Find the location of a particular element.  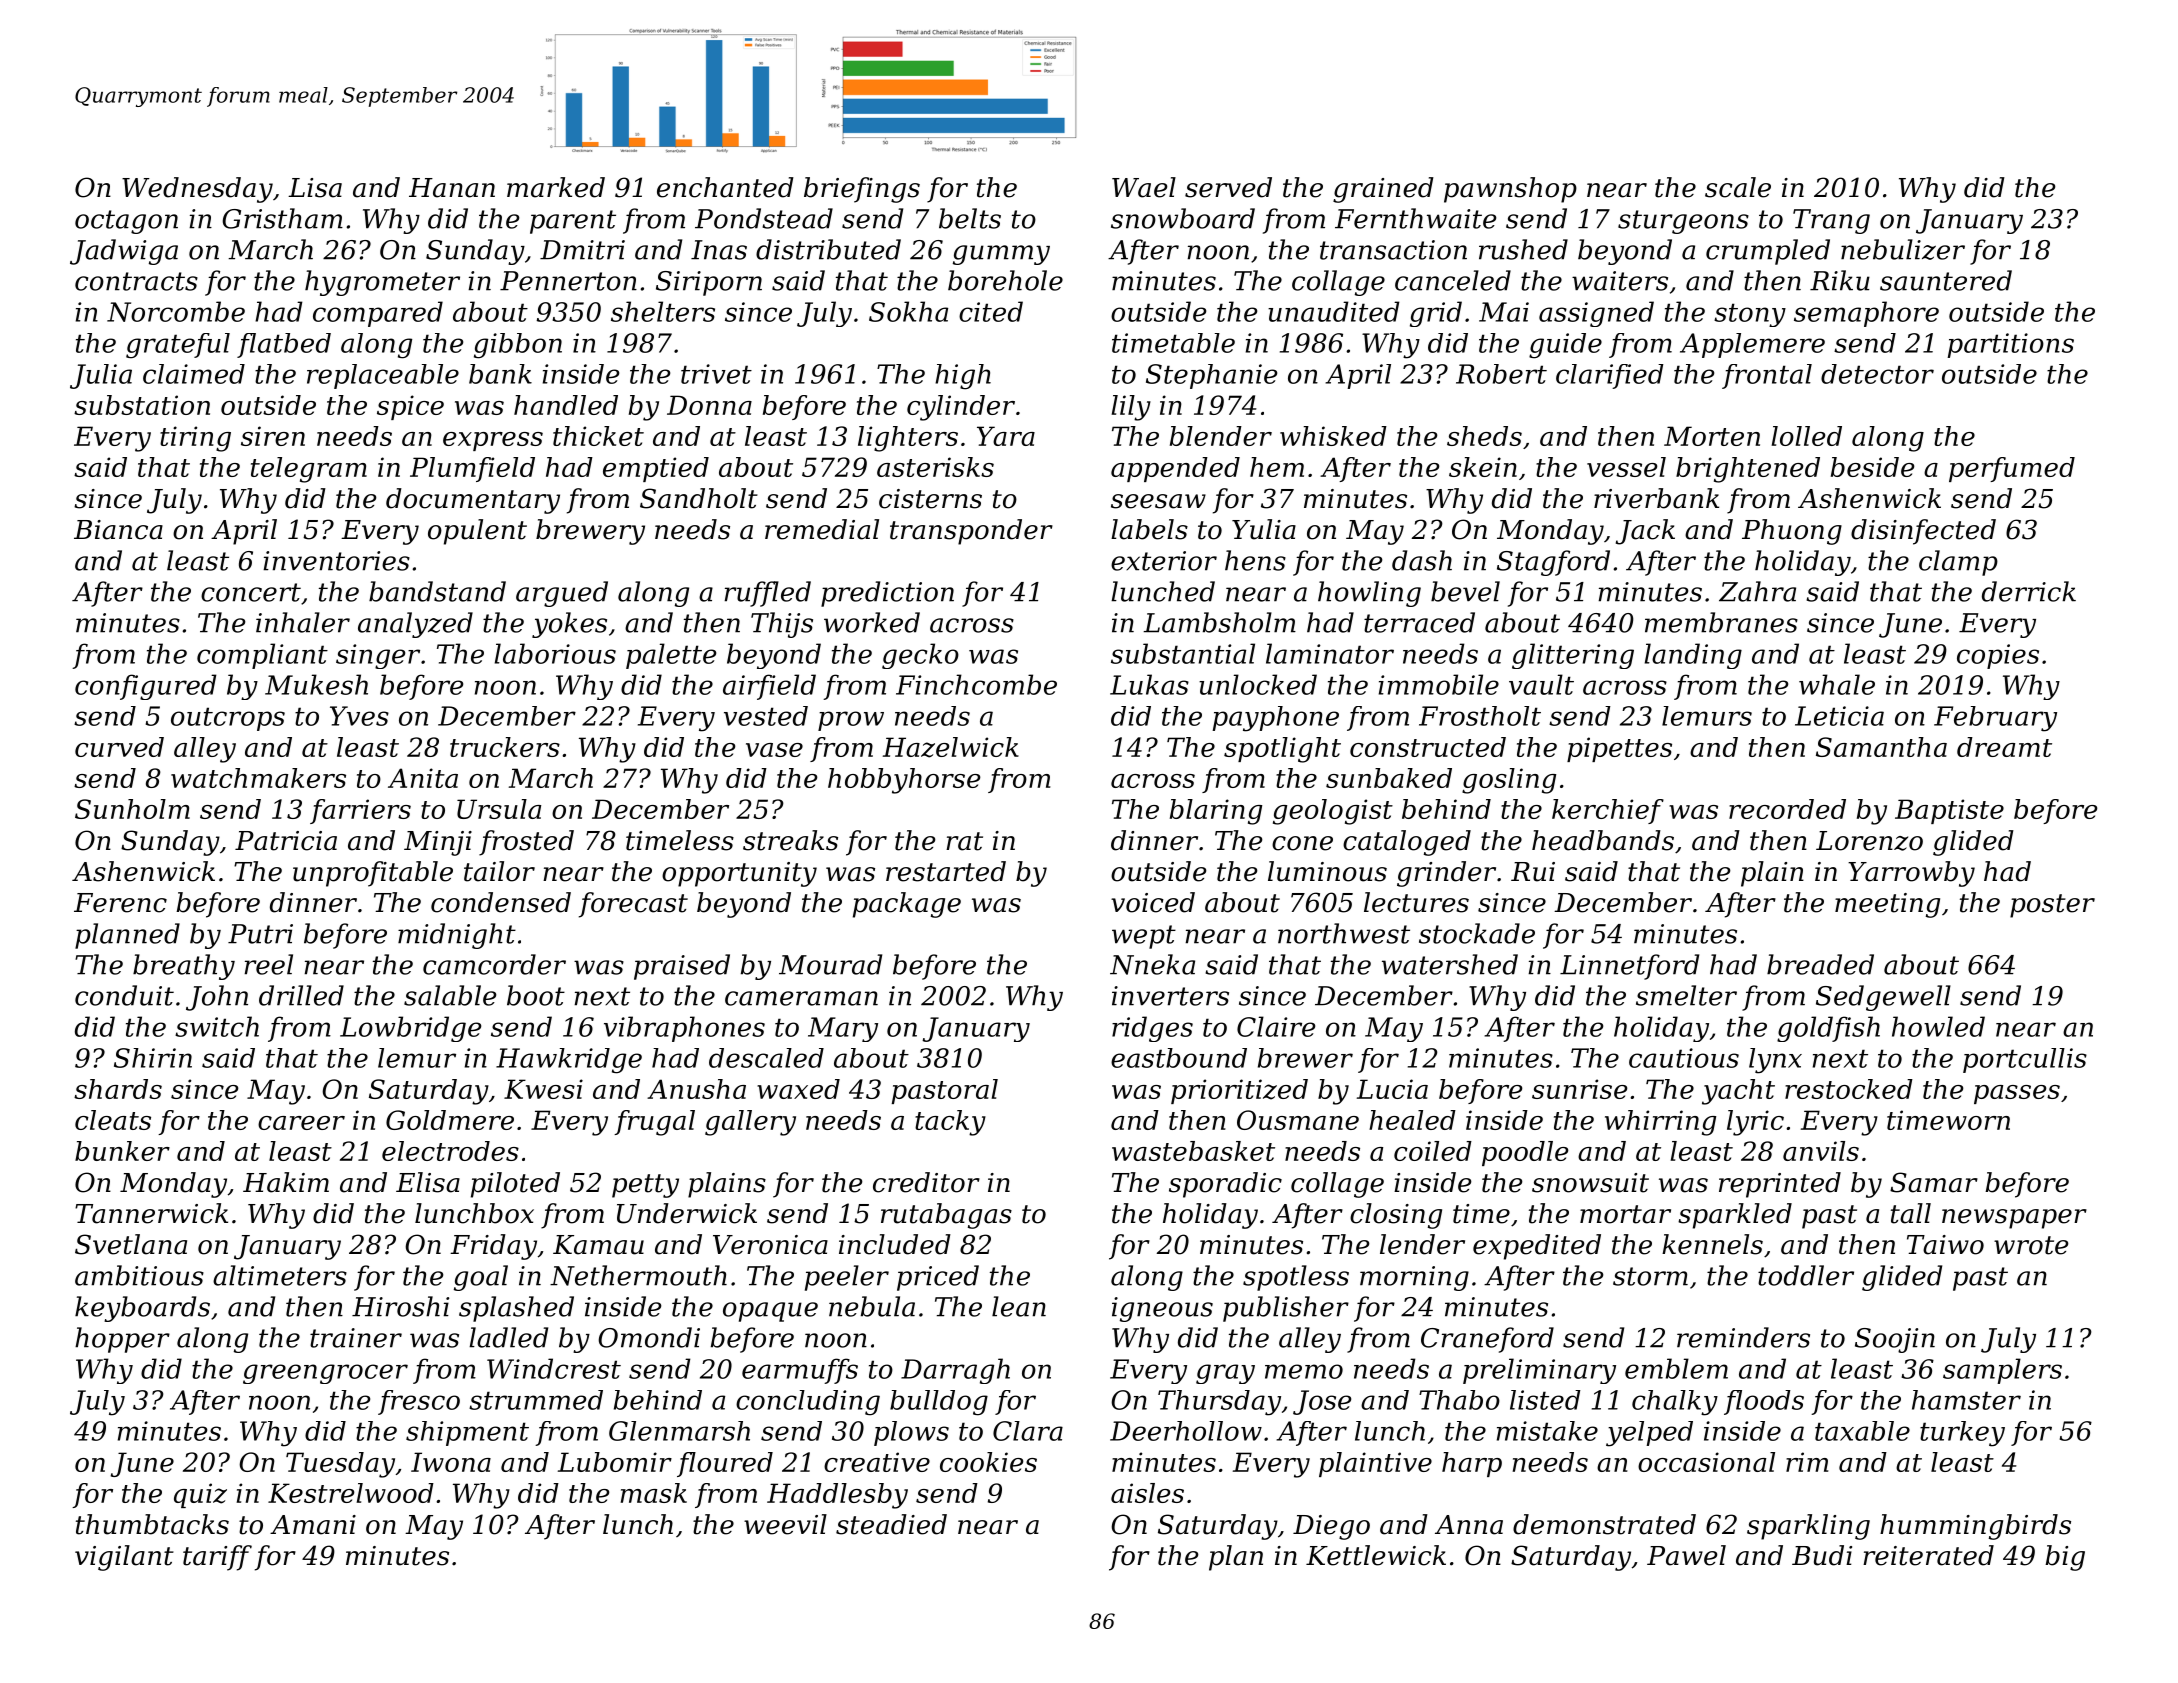

tariff is located at coordinates (217, 1558).
